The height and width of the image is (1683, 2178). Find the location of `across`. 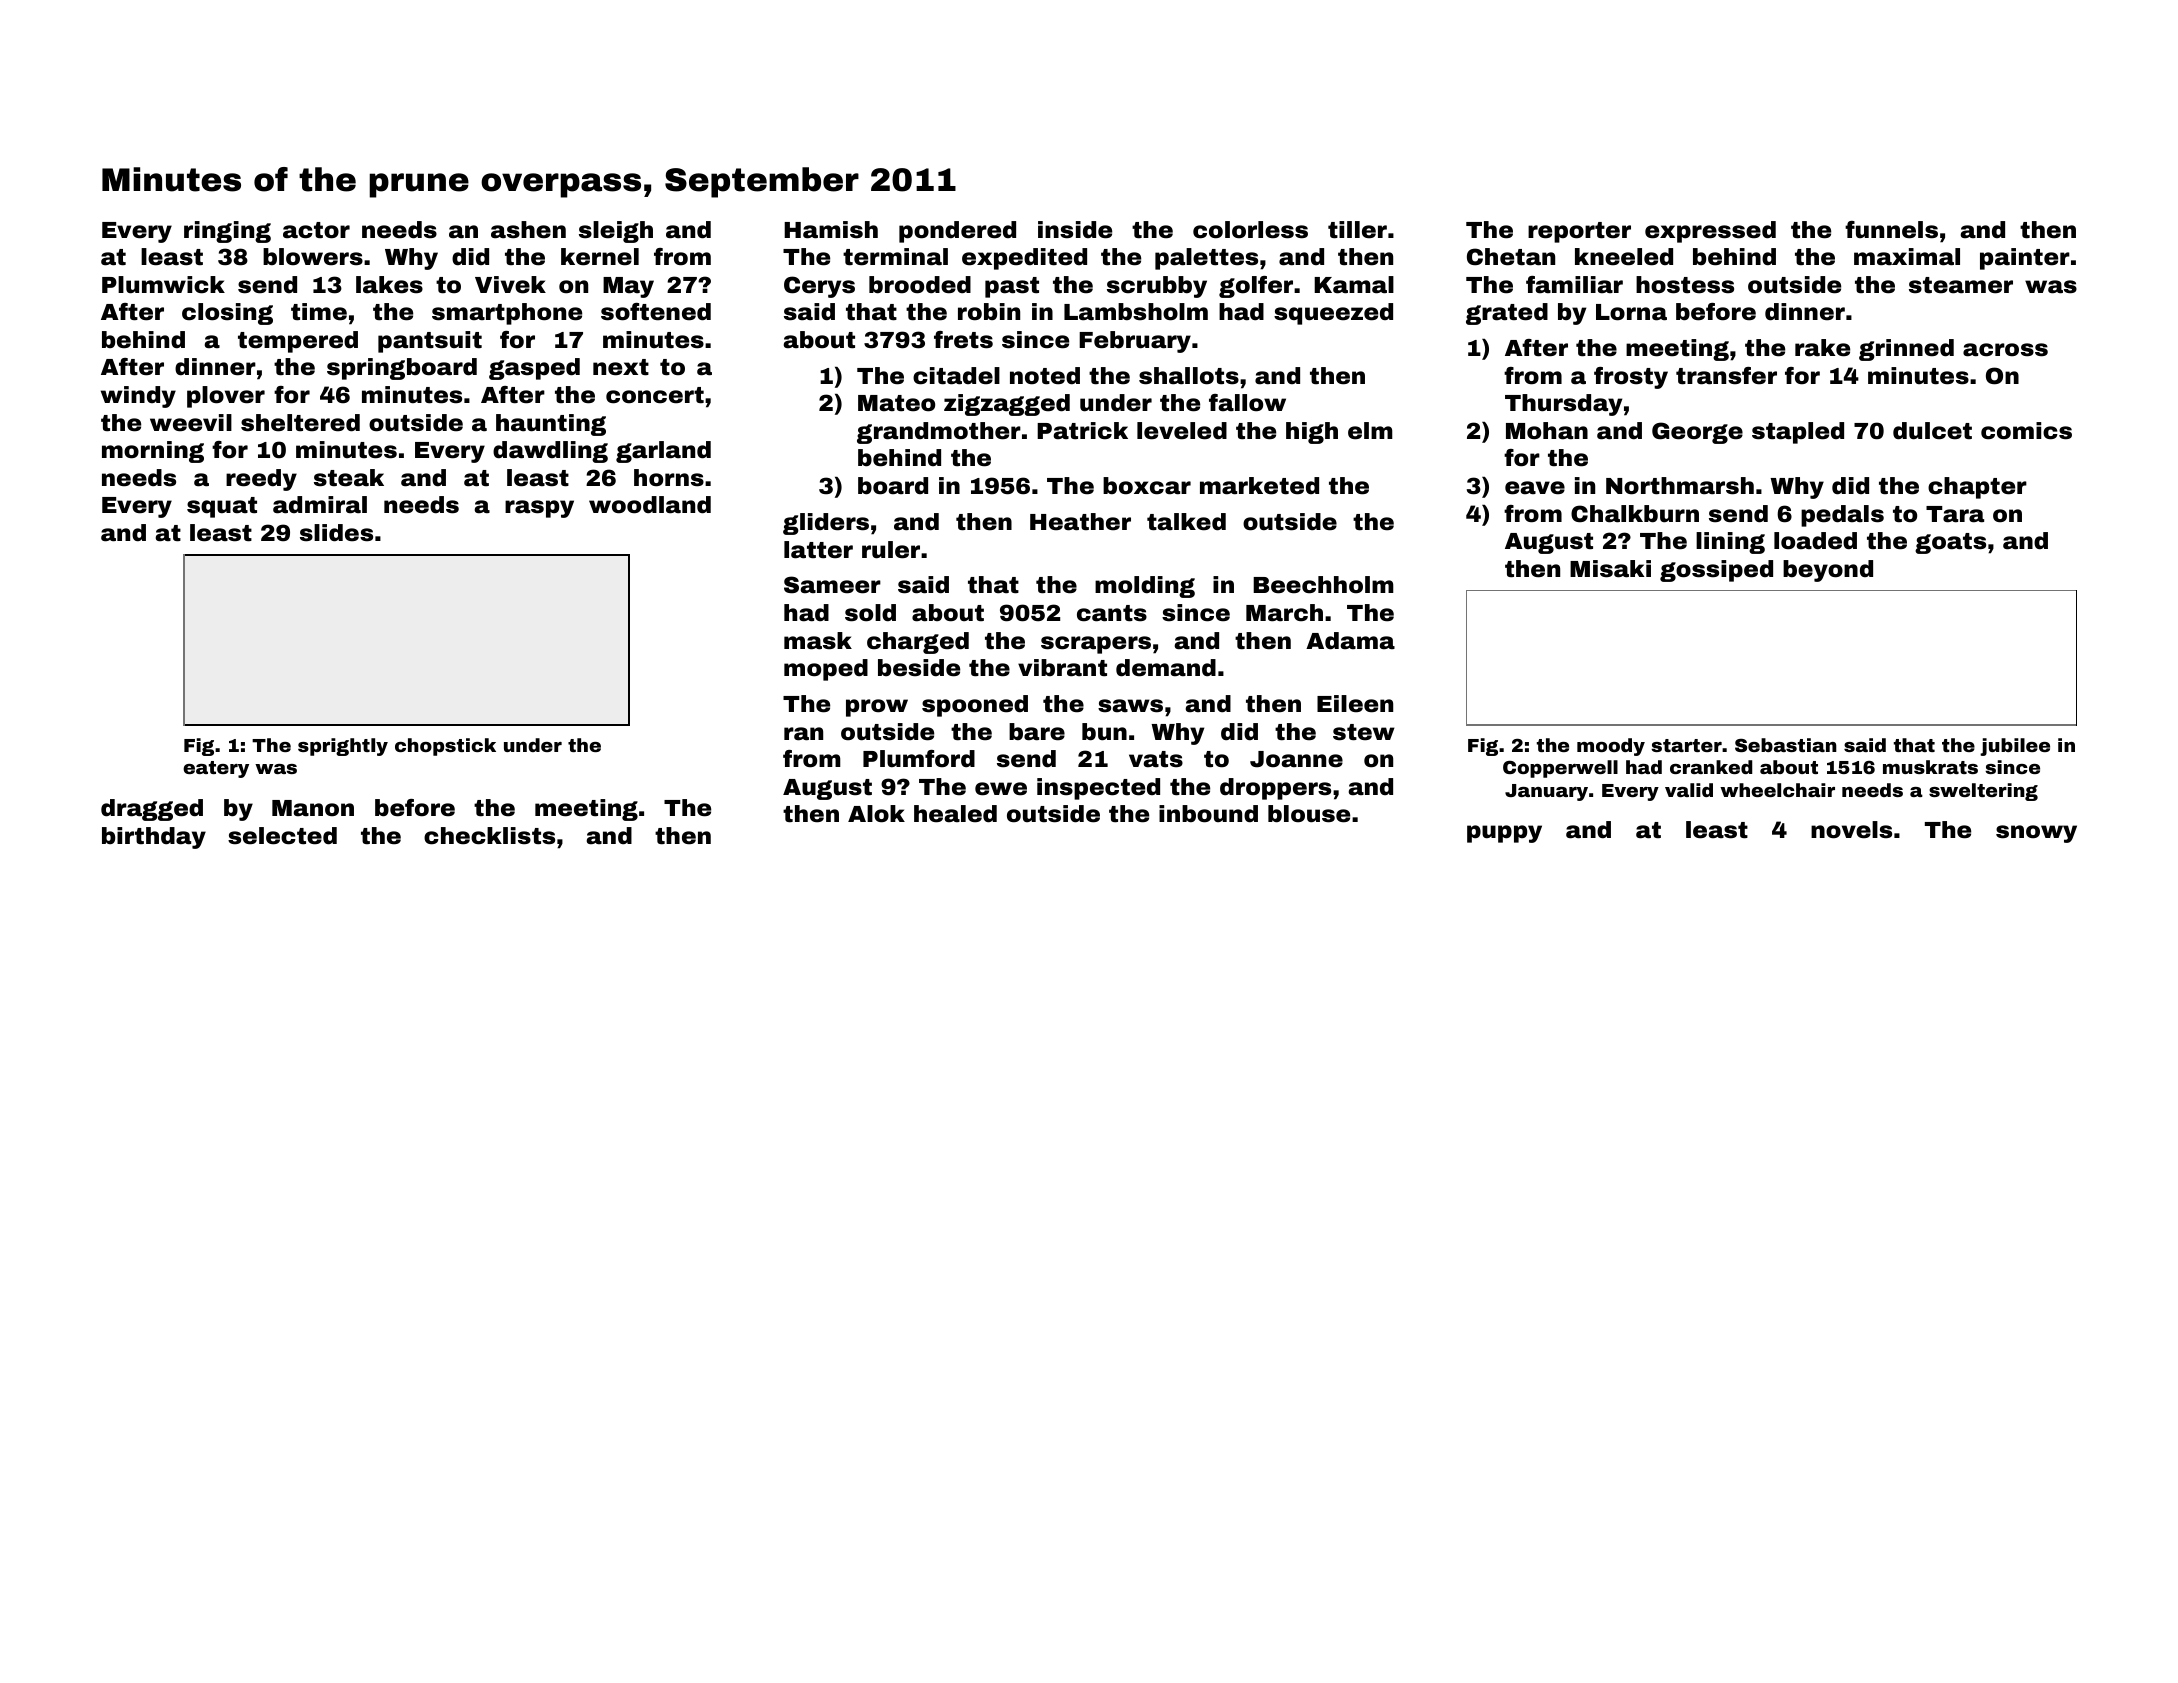

across is located at coordinates (2005, 350).
